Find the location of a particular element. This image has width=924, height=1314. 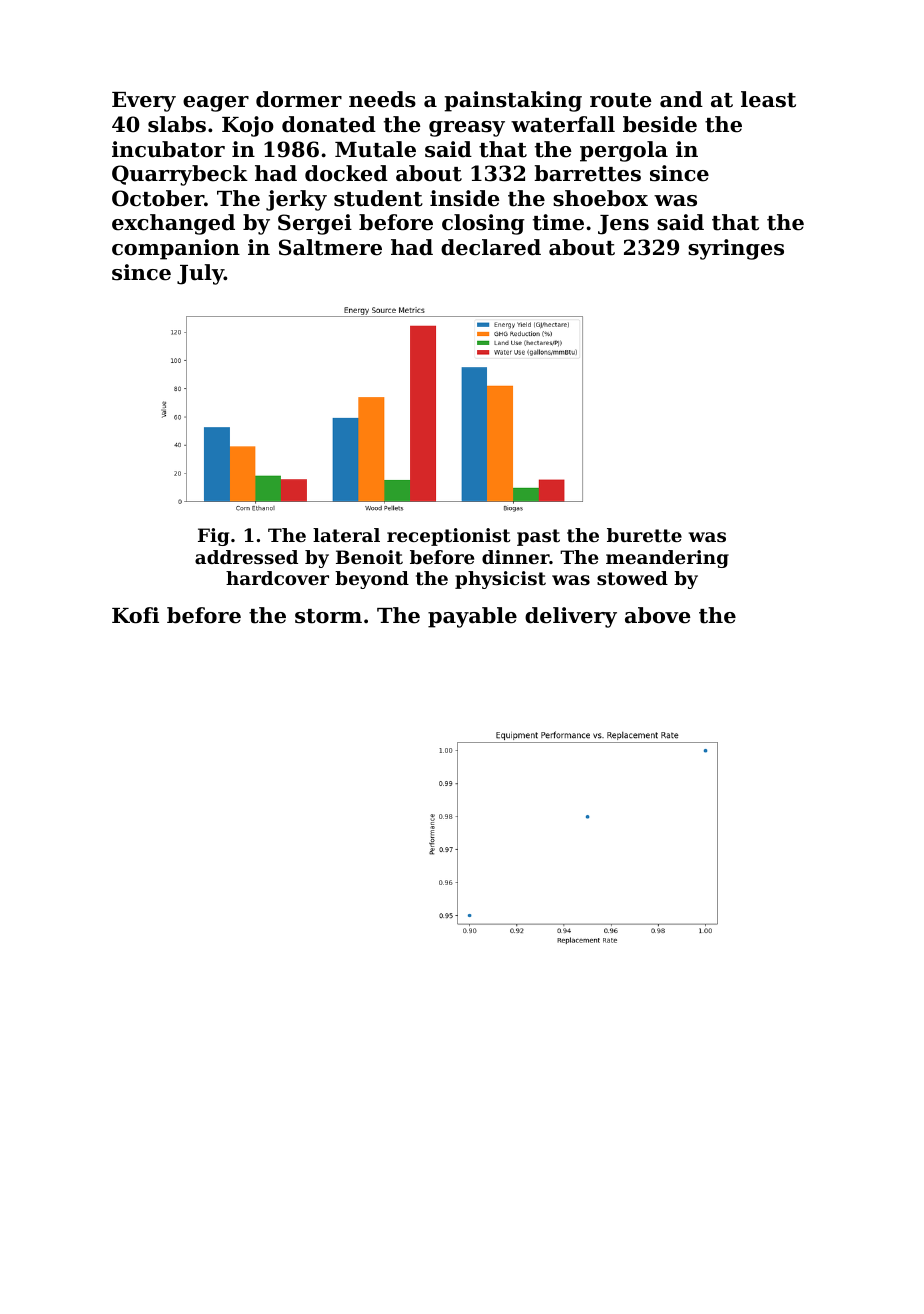

companion is located at coordinates (176, 249).
